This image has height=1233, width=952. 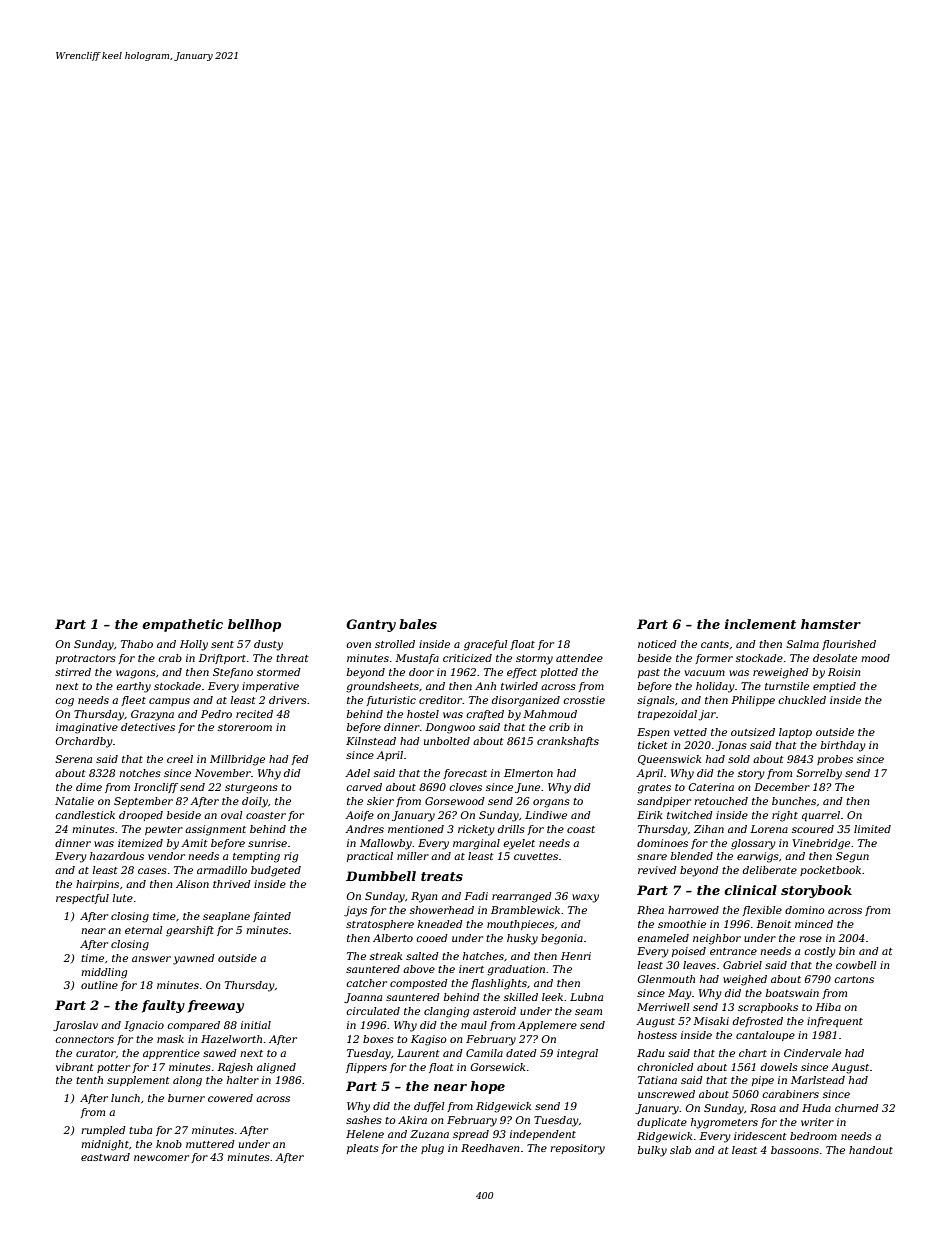 What do you see at coordinates (292, 658) in the image?
I see `threat` at bounding box center [292, 658].
